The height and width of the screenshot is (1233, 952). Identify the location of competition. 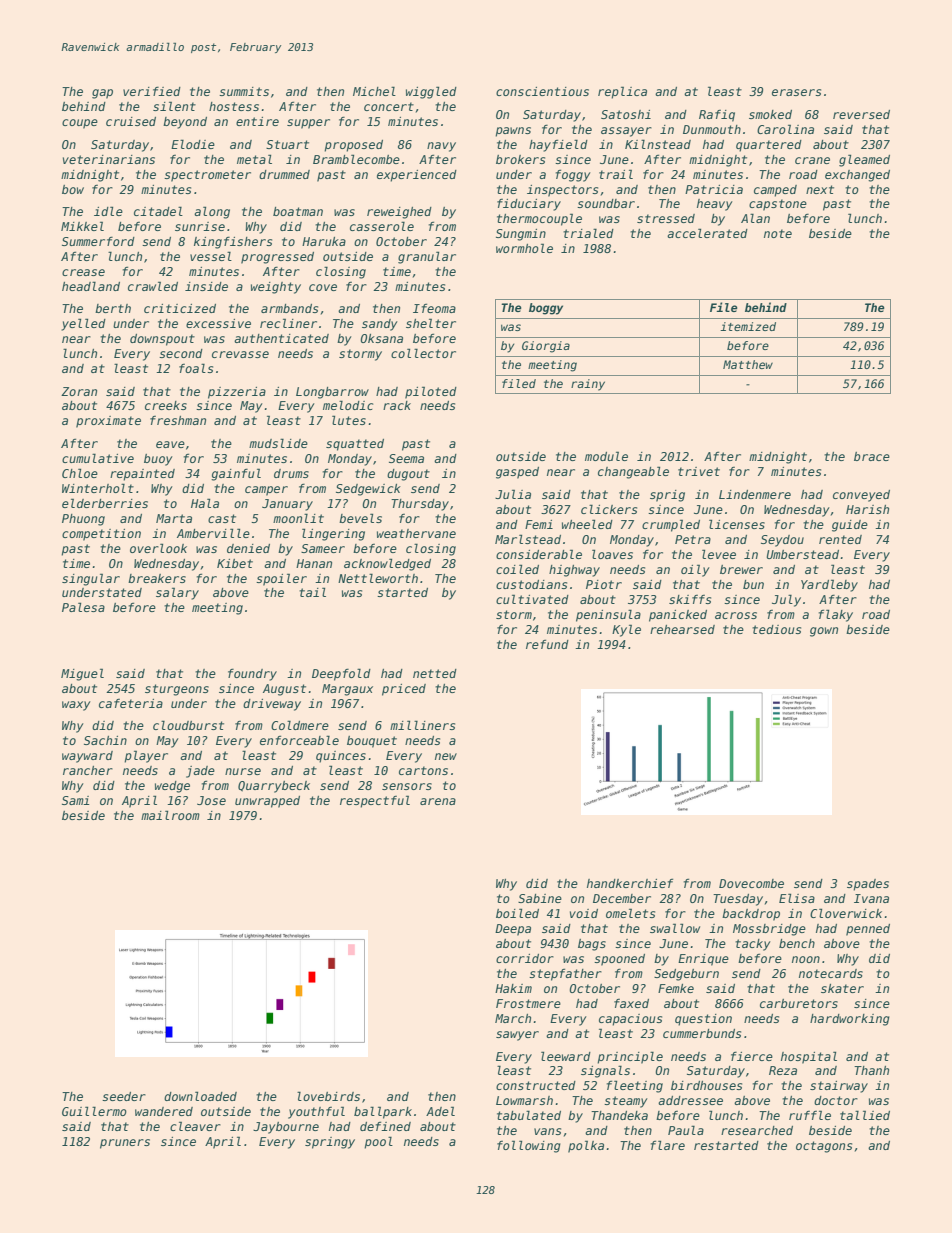
(101, 535).
